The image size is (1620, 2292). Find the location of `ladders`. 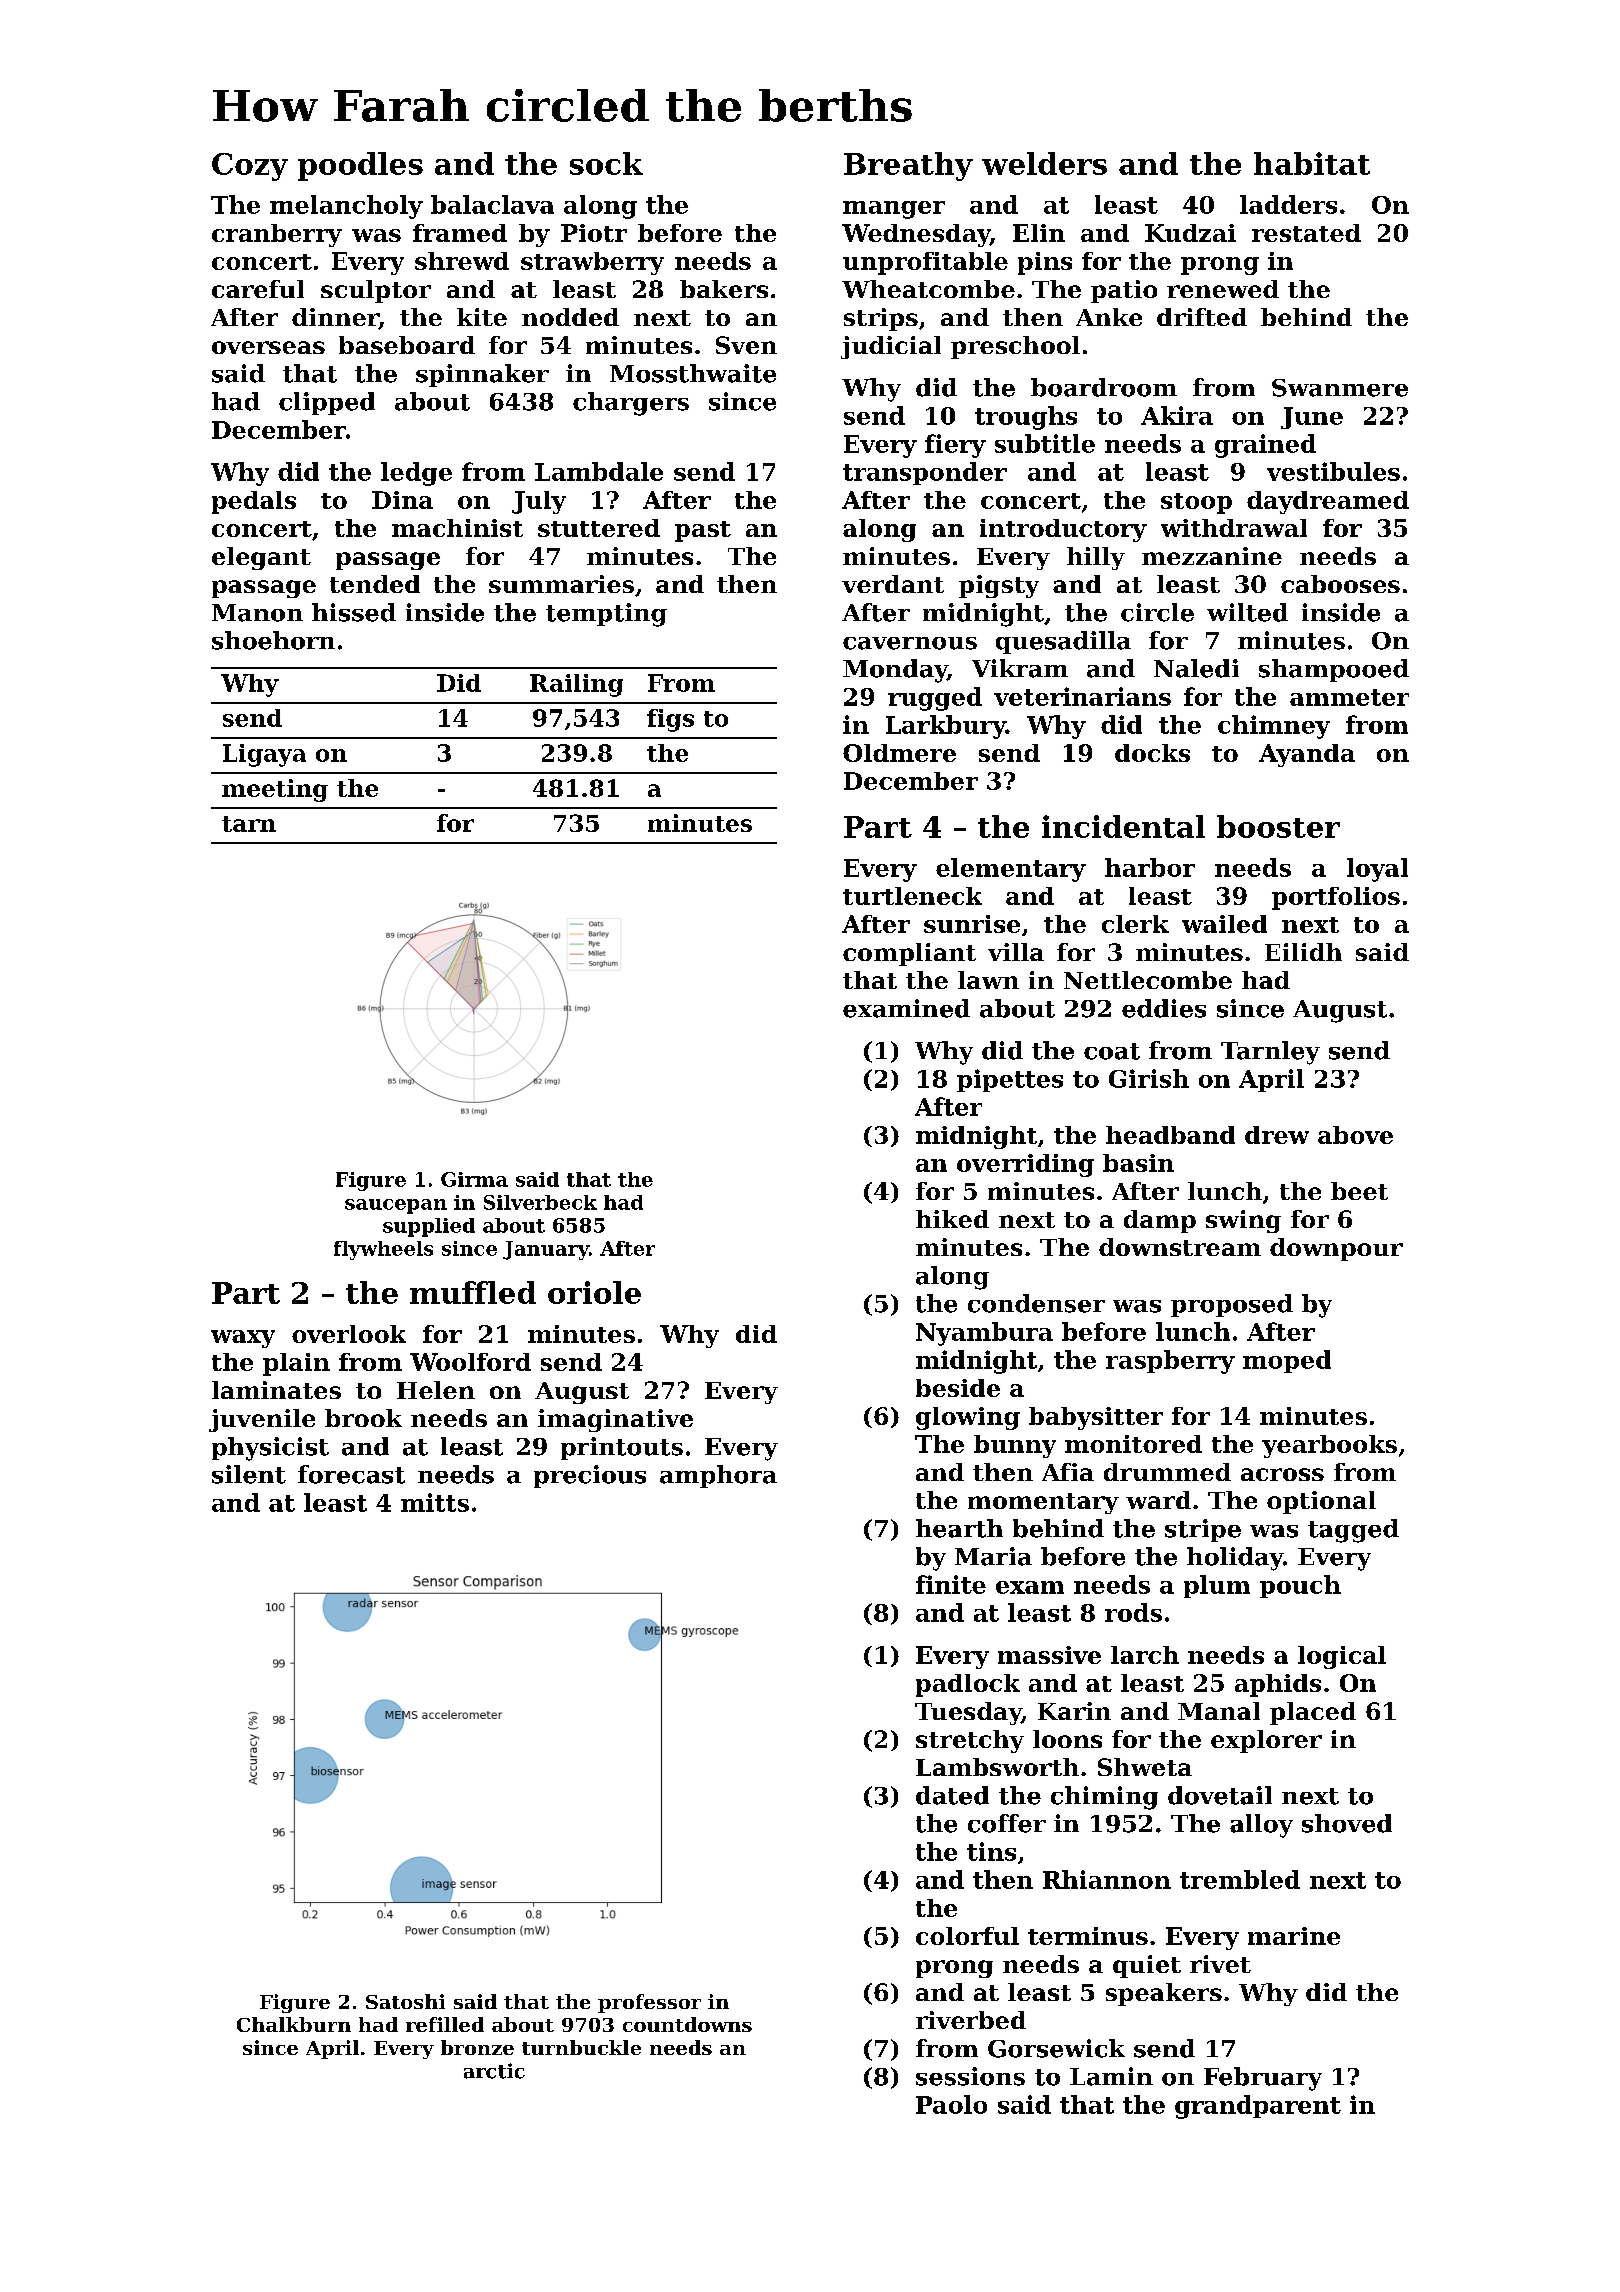

ladders is located at coordinates (1288, 204).
